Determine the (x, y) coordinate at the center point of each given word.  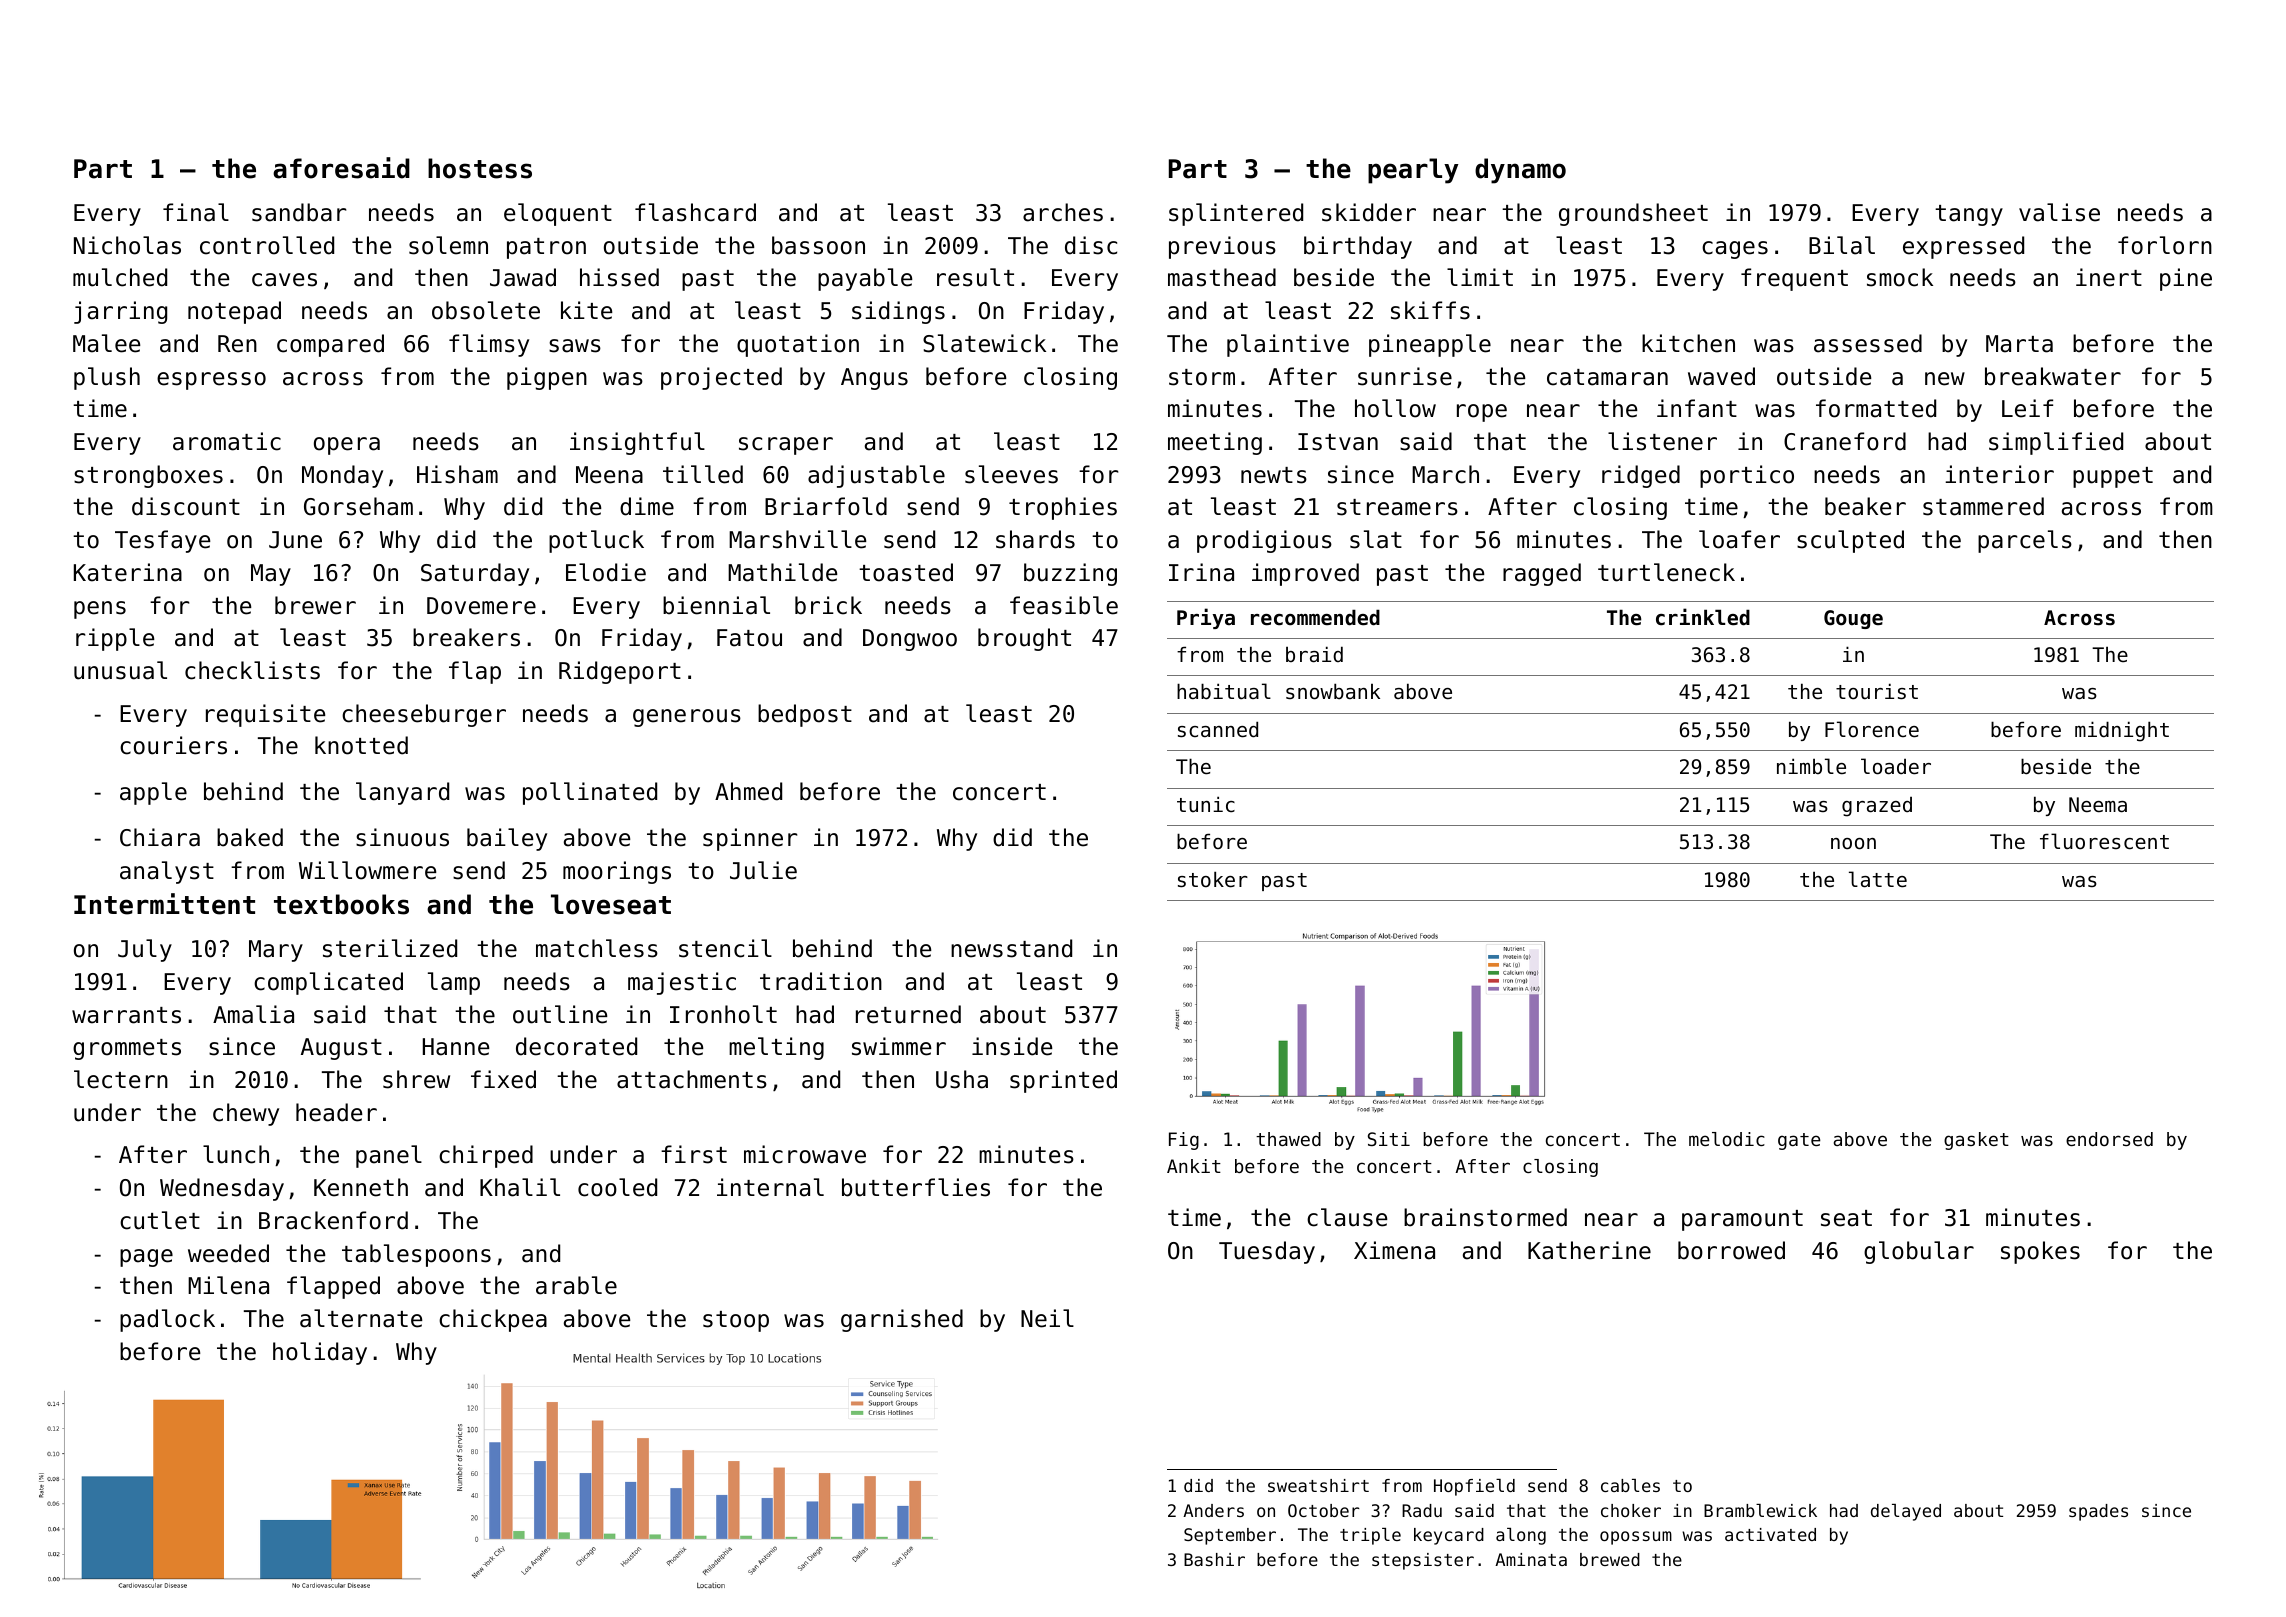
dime (647, 506)
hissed (619, 277)
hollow (1395, 408)
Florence (1872, 729)
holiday (320, 1353)
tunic (1206, 804)
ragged (1542, 574)
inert (2109, 277)
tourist (1877, 691)
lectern (121, 1079)
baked (250, 837)
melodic (1727, 1139)
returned (908, 1014)
